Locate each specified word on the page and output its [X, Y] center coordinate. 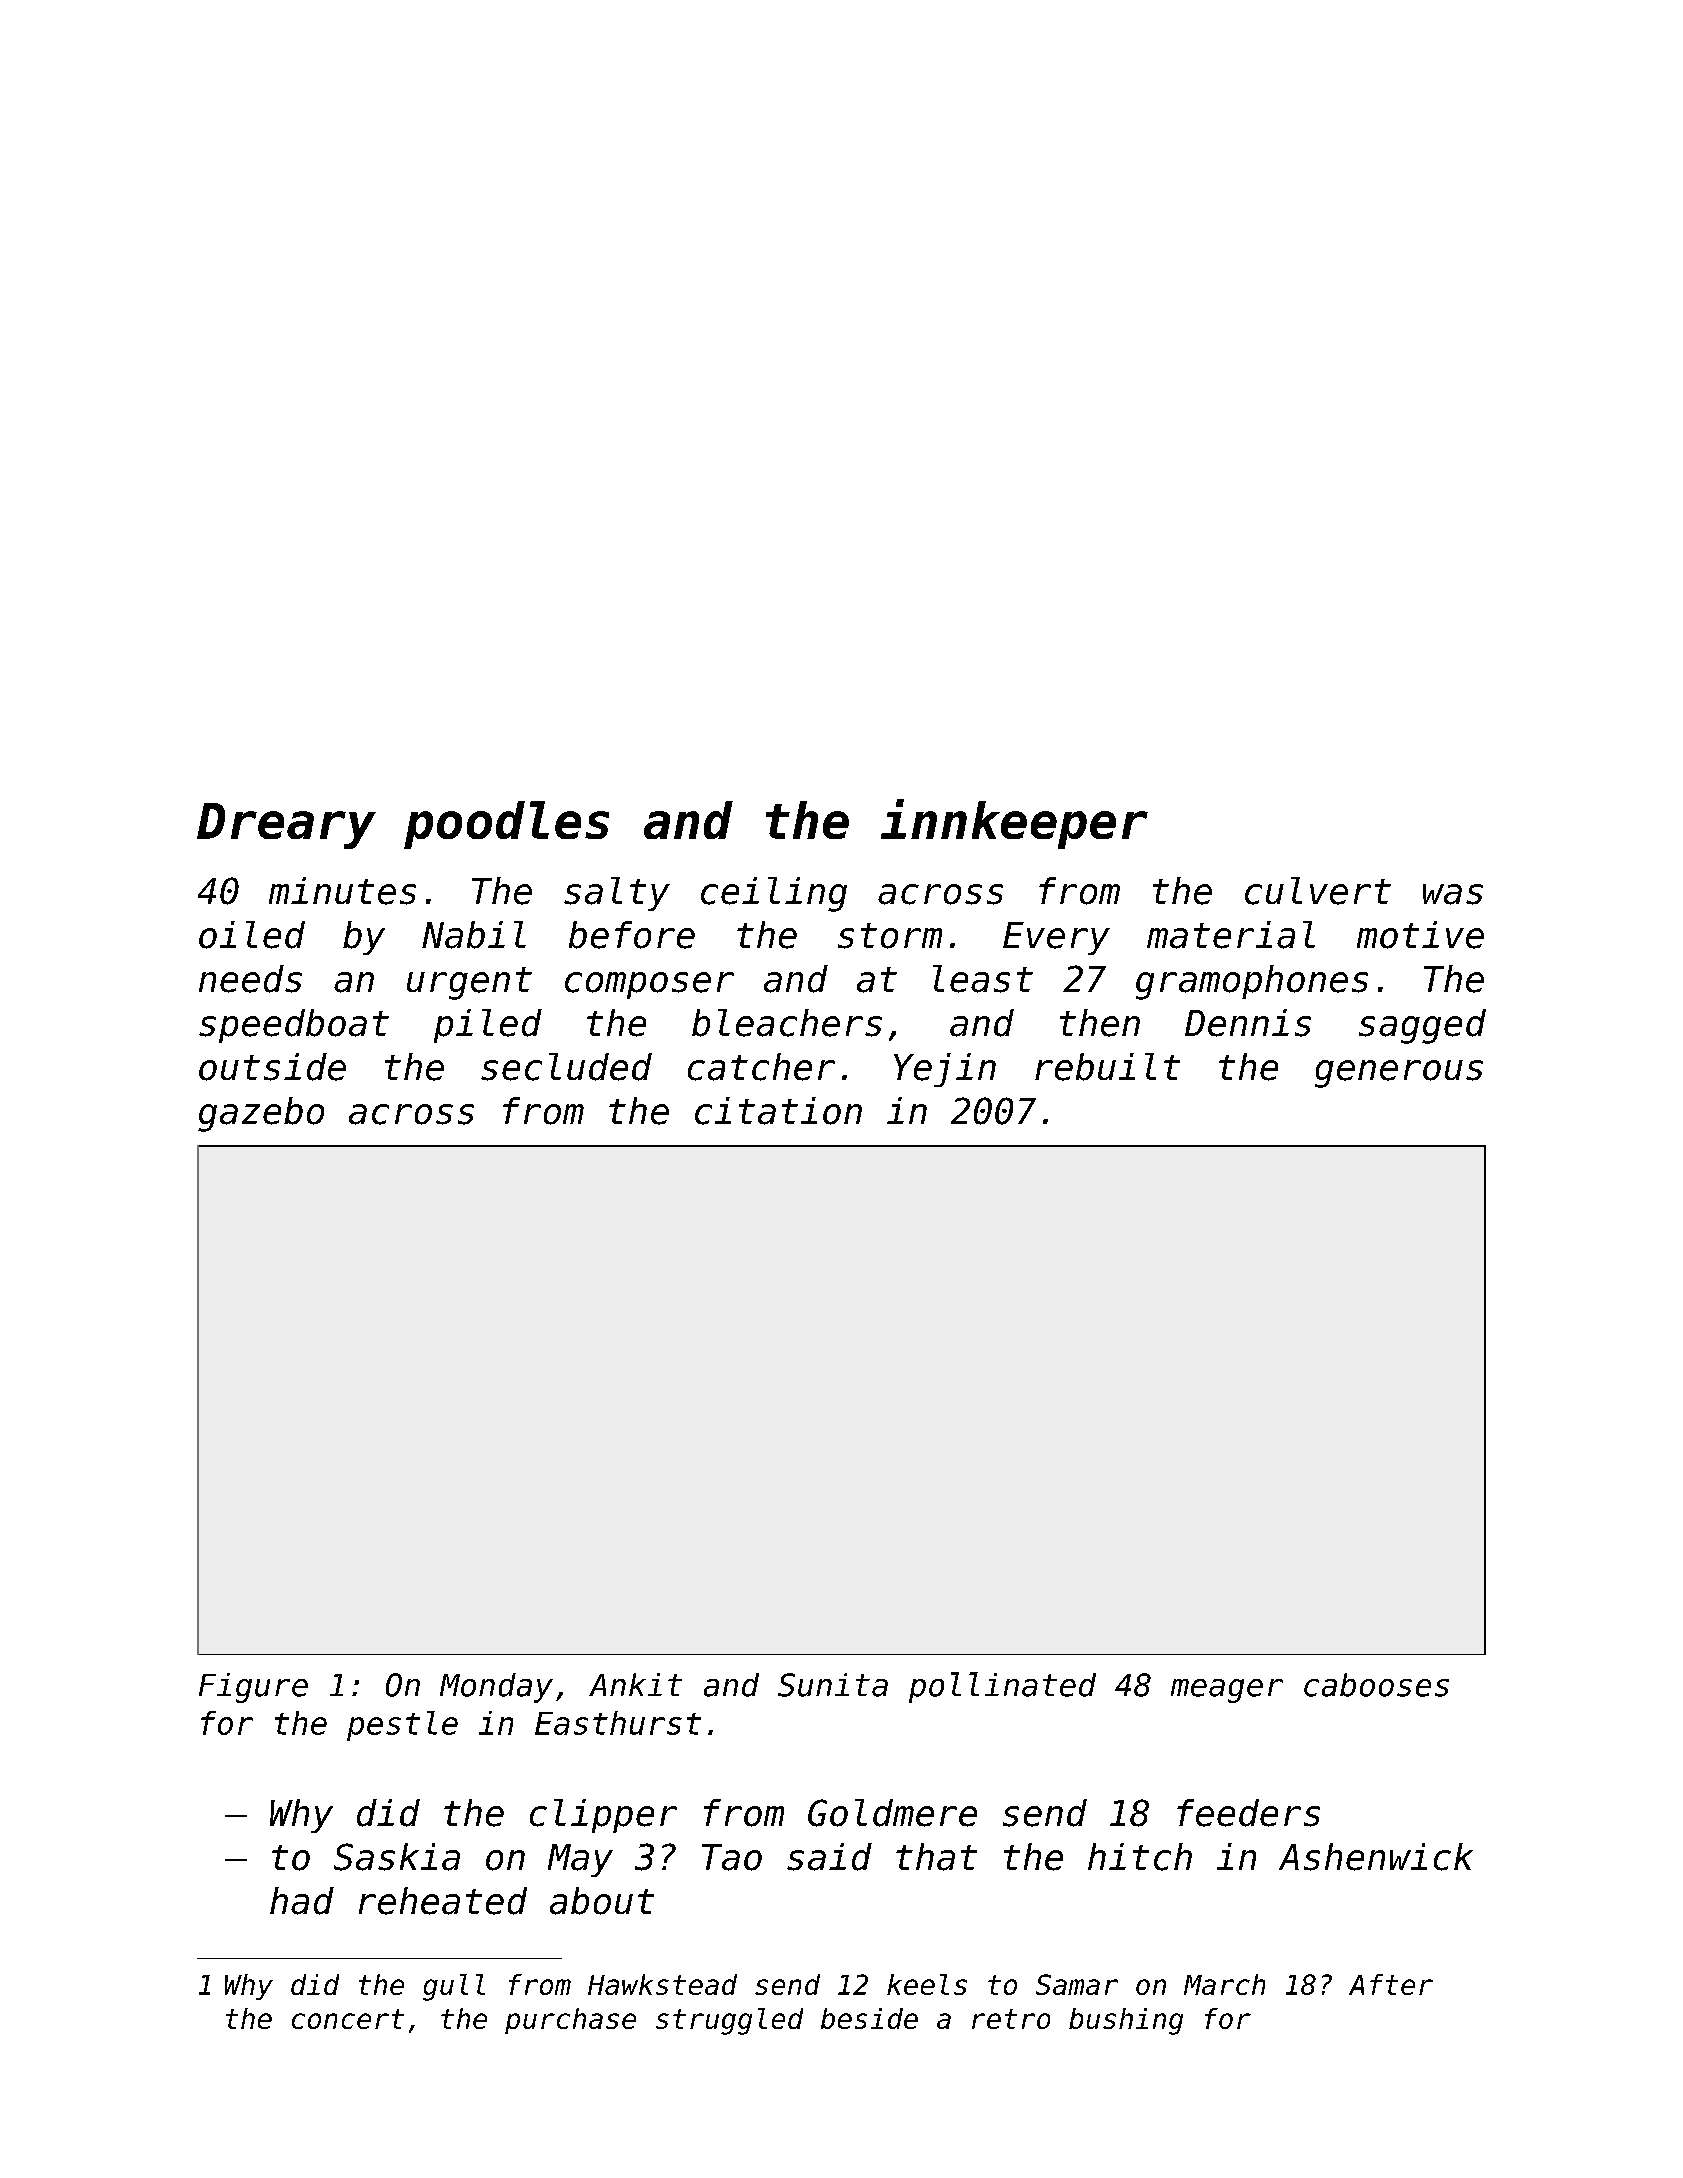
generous [1399, 1074]
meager [1227, 1691]
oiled [252, 935]
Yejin [945, 1070]
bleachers [787, 1023]
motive [1420, 935]
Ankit [635, 1684]
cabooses [1376, 1685]
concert [348, 2019]
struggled [729, 2021]
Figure [253, 1688]
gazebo [261, 1114]
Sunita [833, 1685]
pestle [402, 1726]
